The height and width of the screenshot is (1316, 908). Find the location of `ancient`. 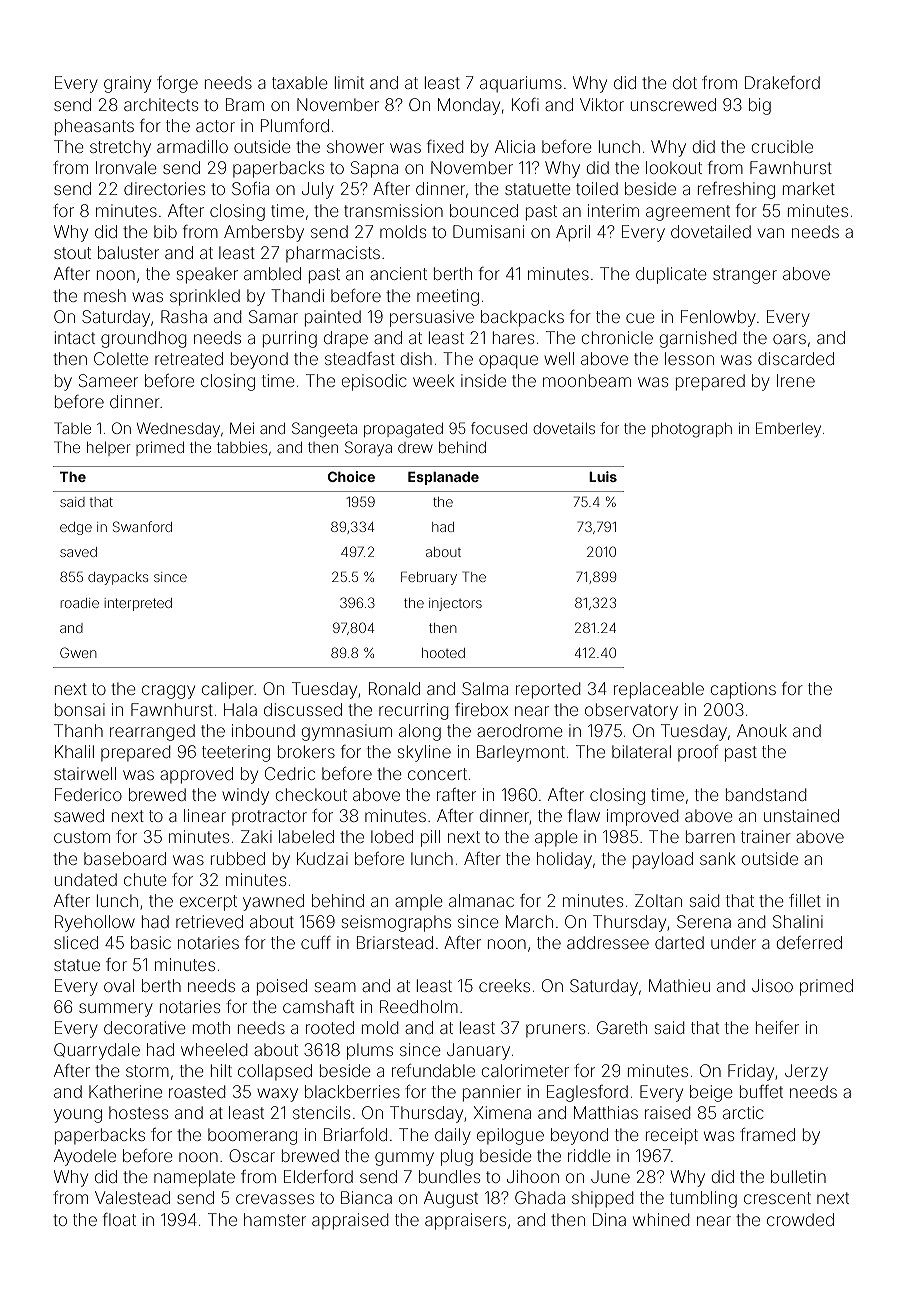

ancient is located at coordinates (398, 273).
